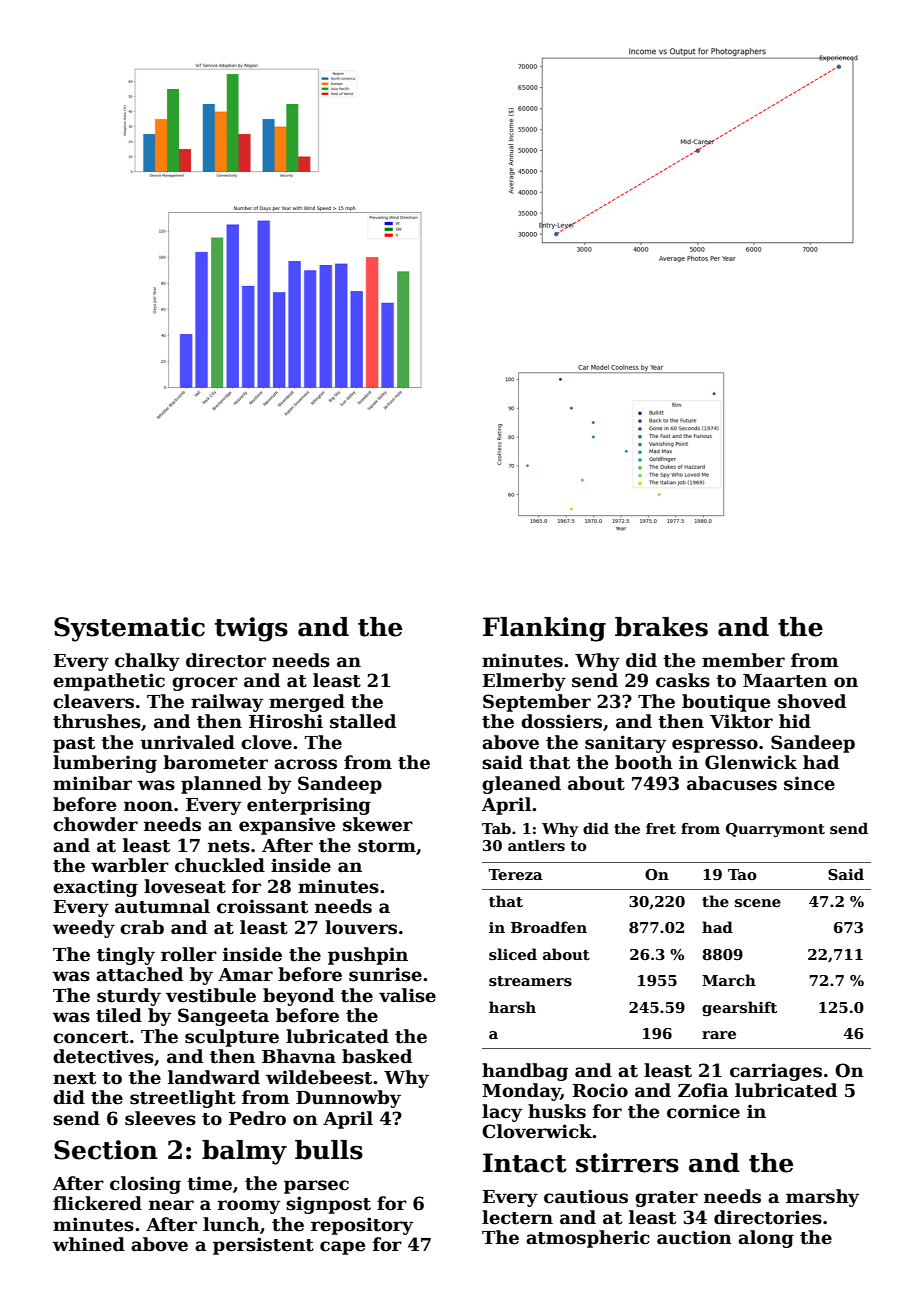 The image size is (924, 1308). What do you see at coordinates (742, 874) in the document?
I see `Tao` at bounding box center [742, 874].
